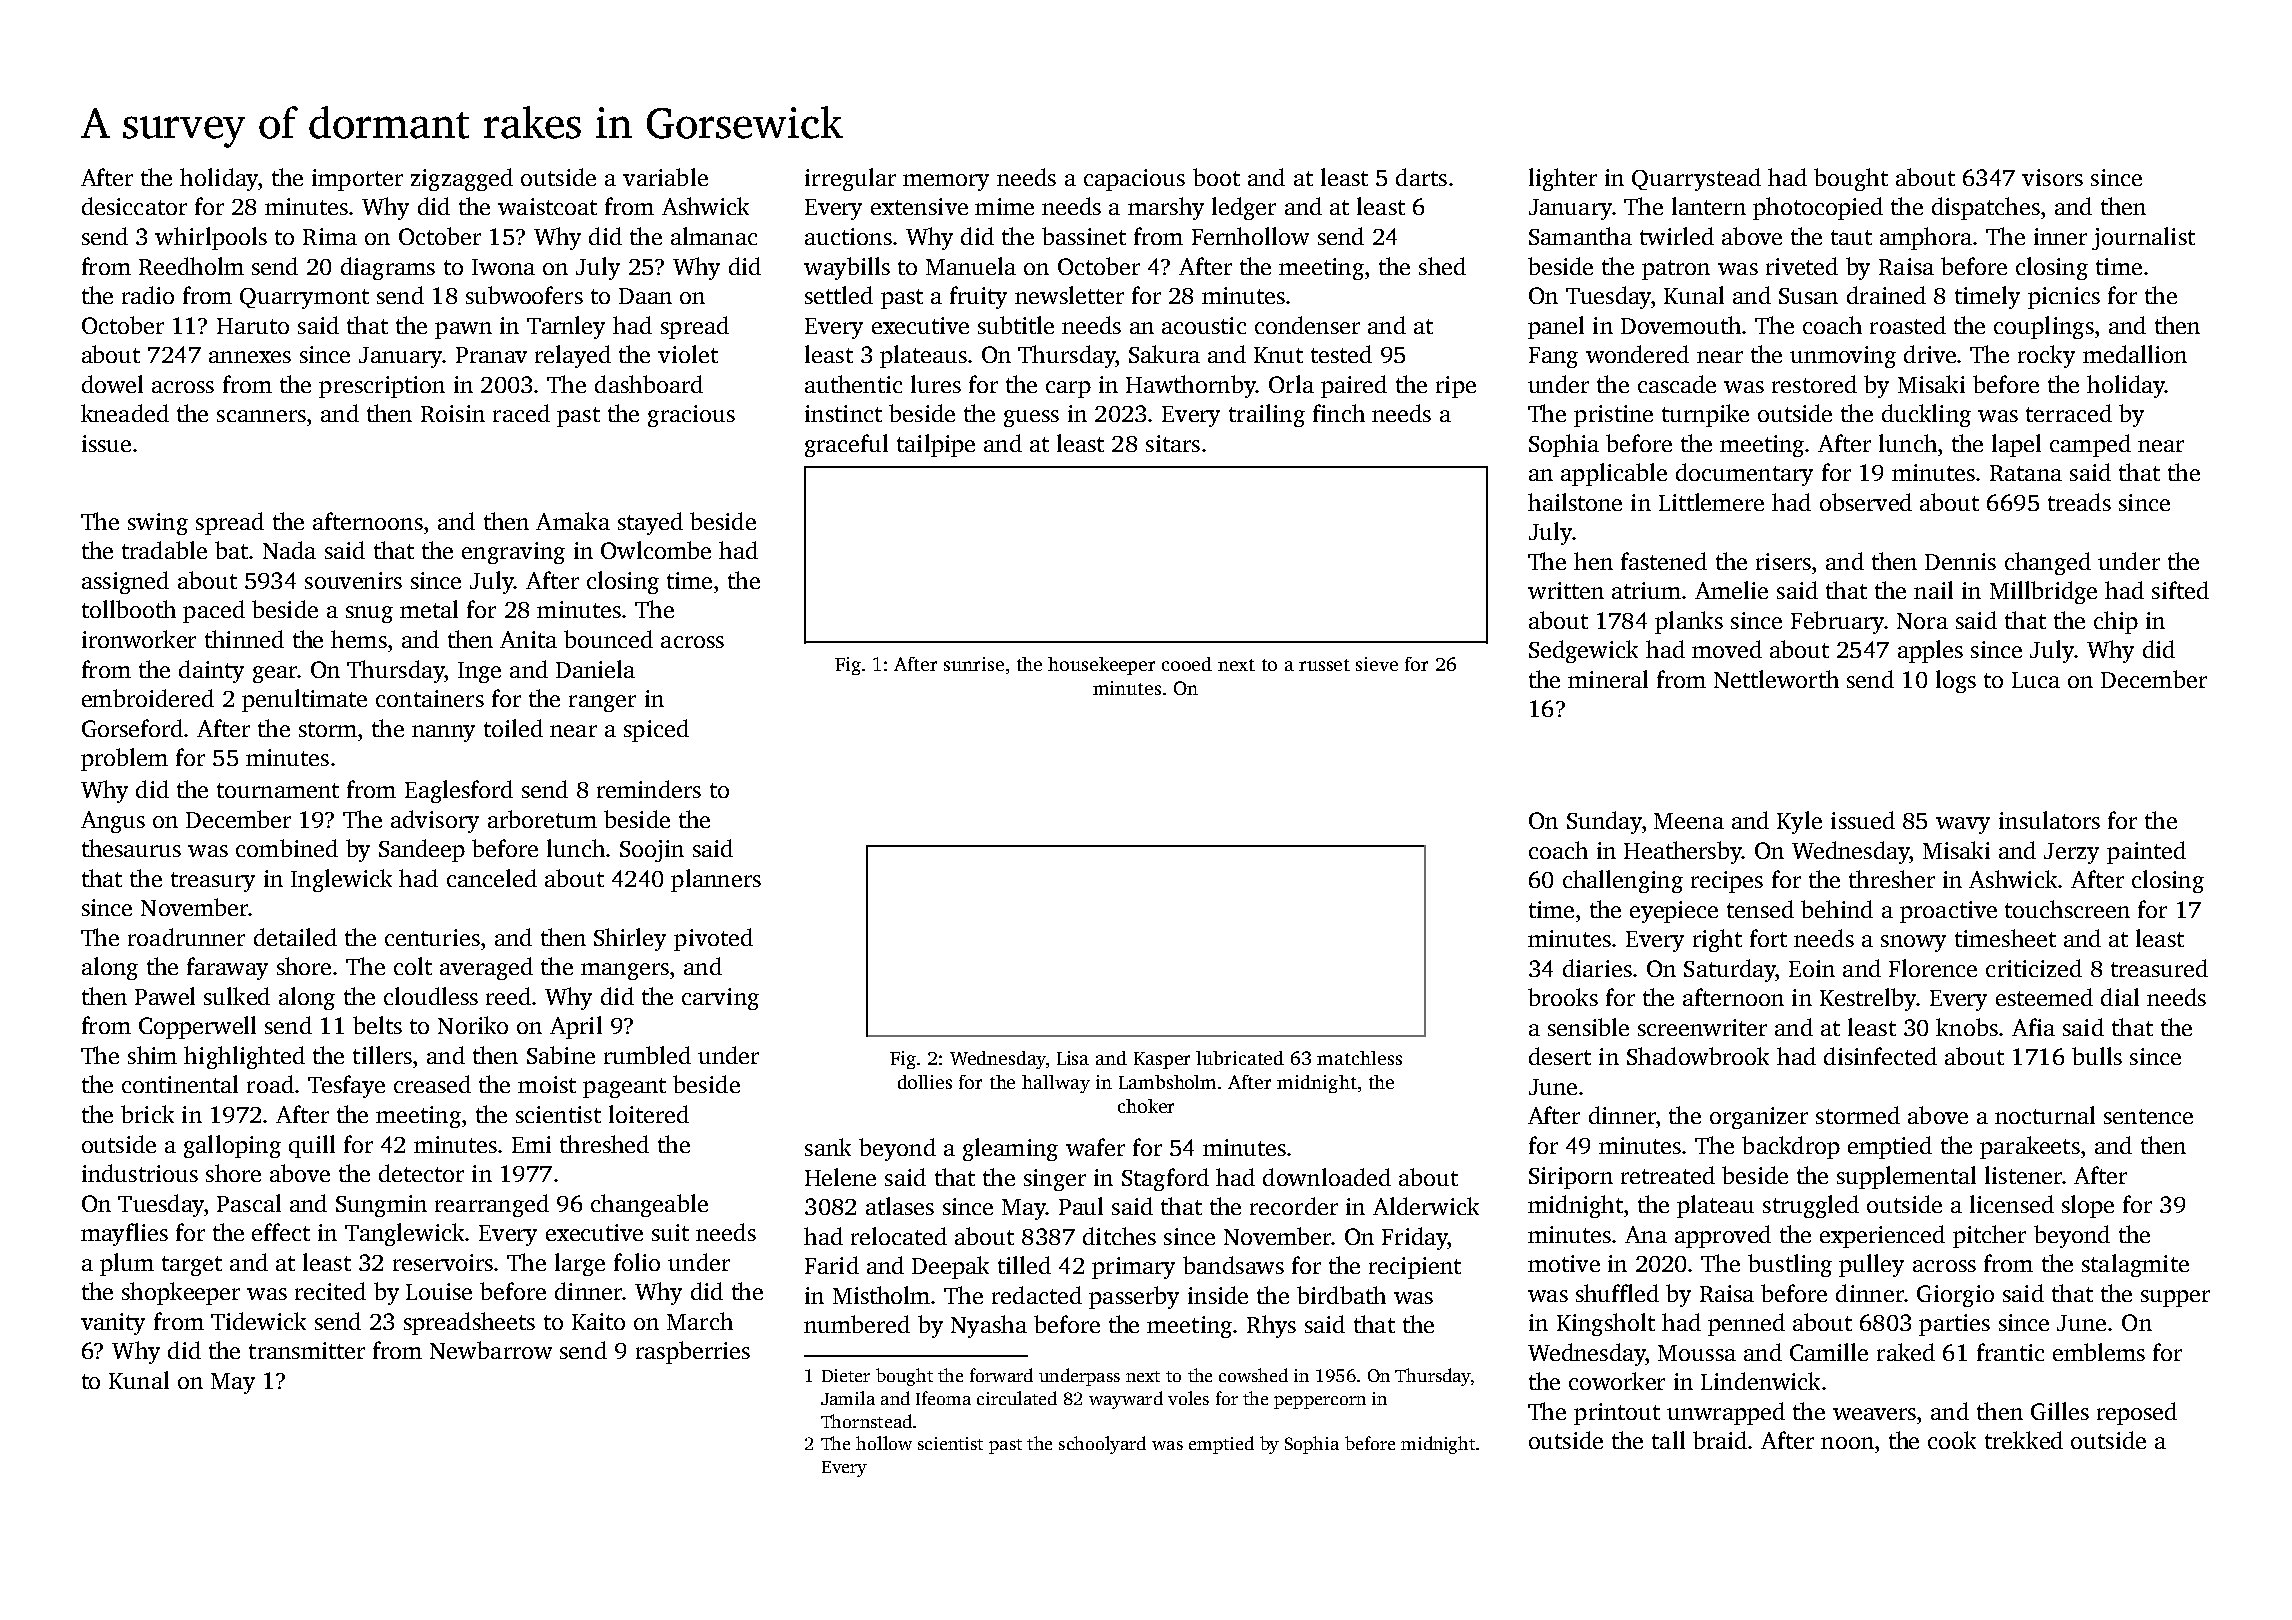  What do you see at coordinates (261, 416) in the screenshot?
I see `scanners` at bounding box center [261, 416].
